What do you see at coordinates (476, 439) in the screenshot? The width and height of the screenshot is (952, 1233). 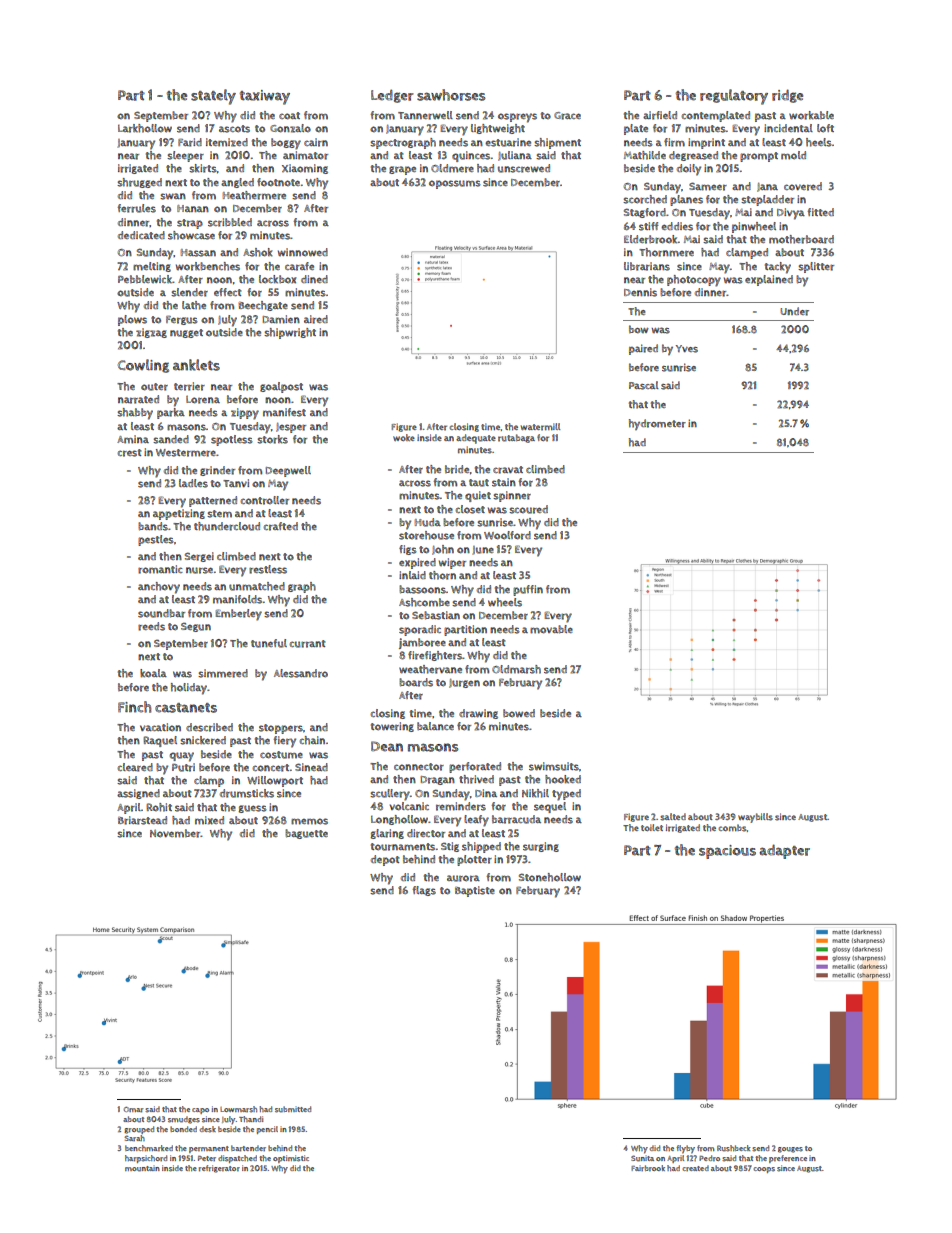 I see `adequate` at bounding box center [476, 439].
